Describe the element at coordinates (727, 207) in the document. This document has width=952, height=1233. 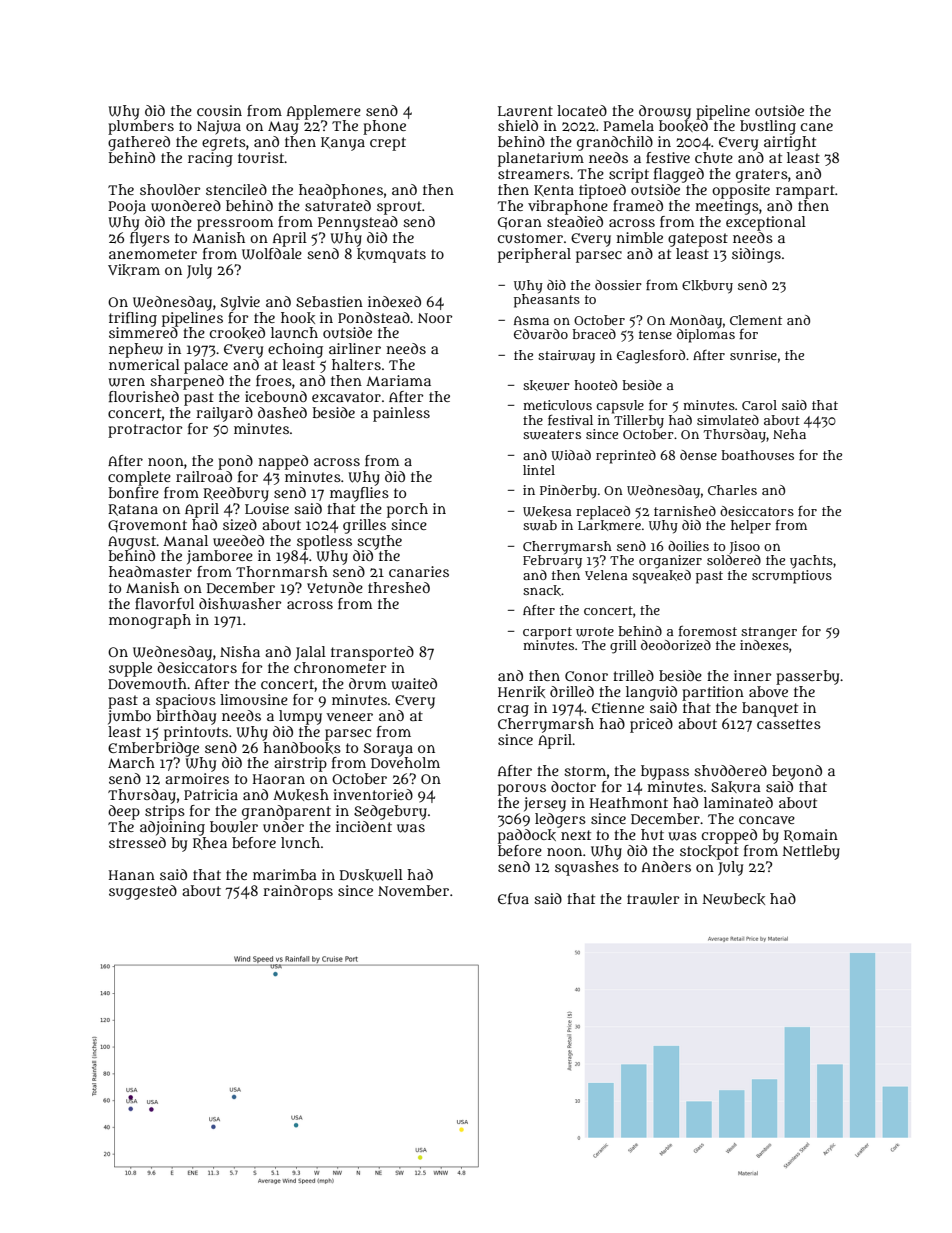
I see `meetings` at that location.
